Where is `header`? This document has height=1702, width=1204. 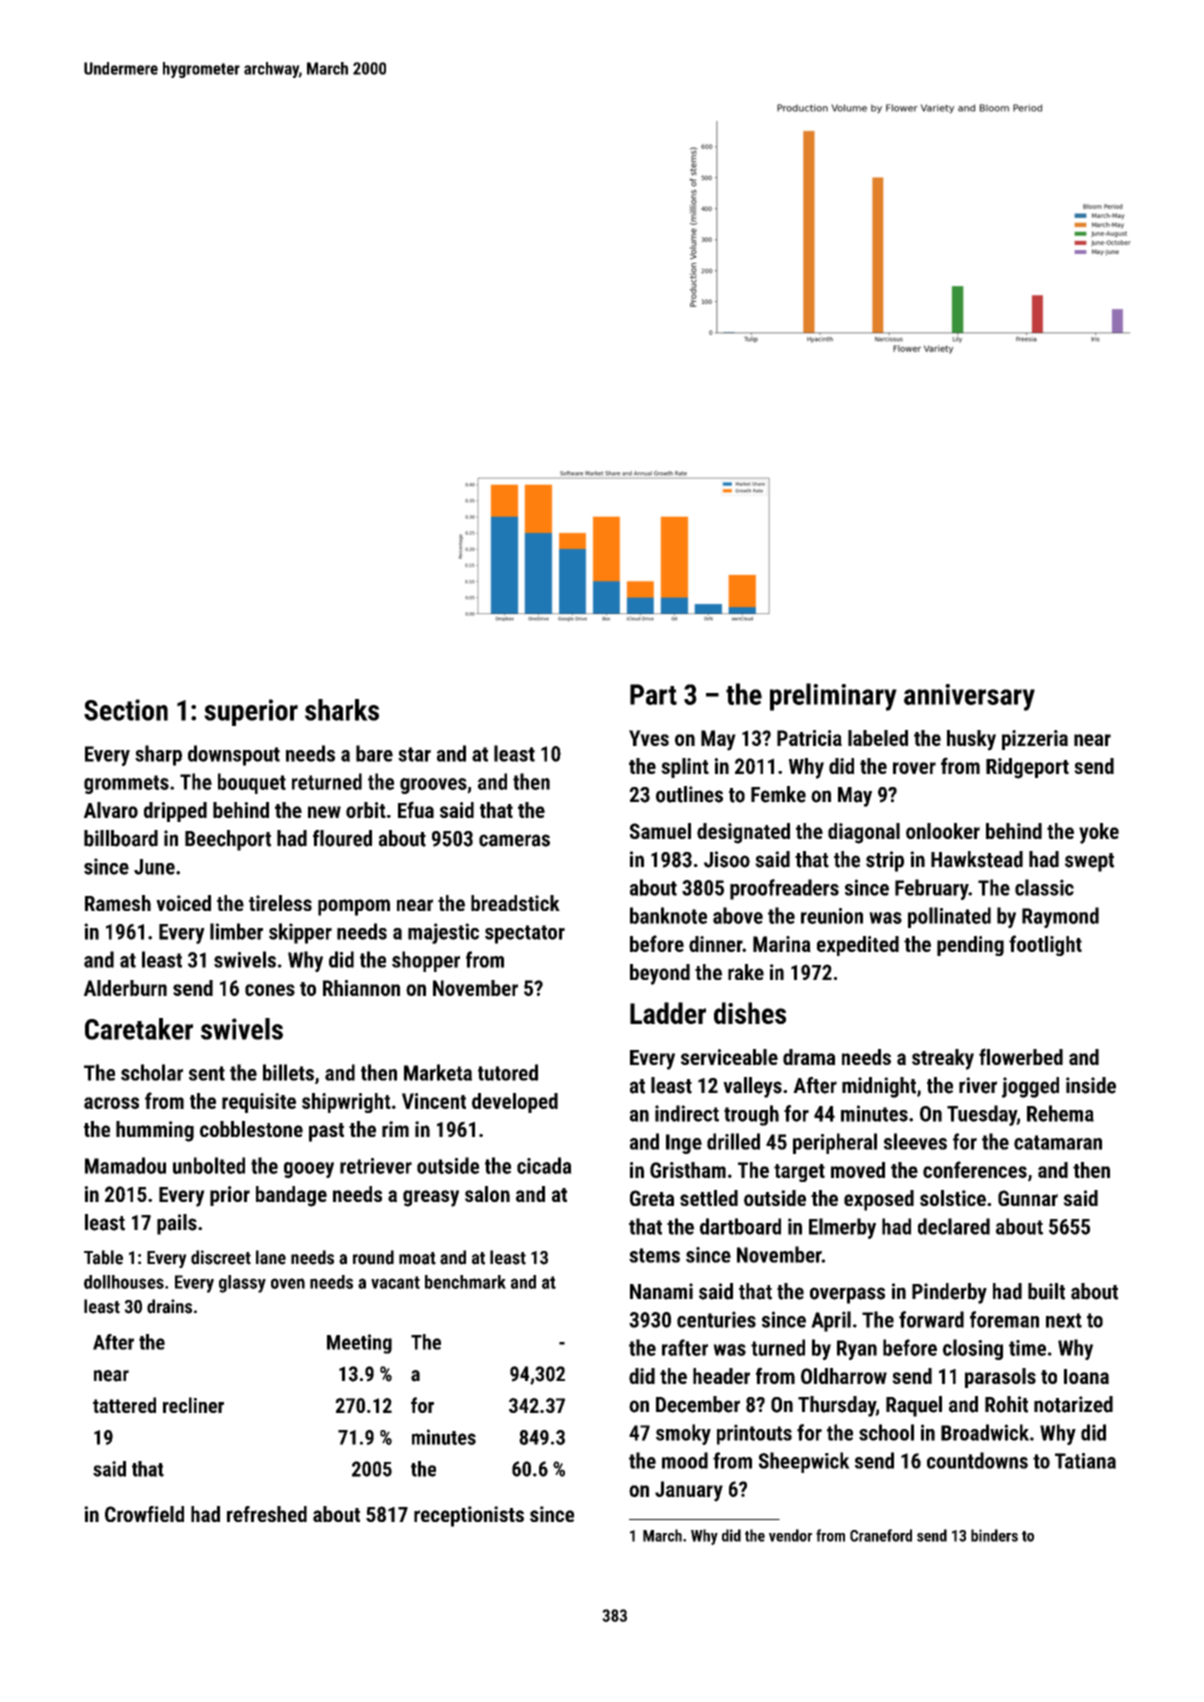
header is located at coordinates (721, 1376).
